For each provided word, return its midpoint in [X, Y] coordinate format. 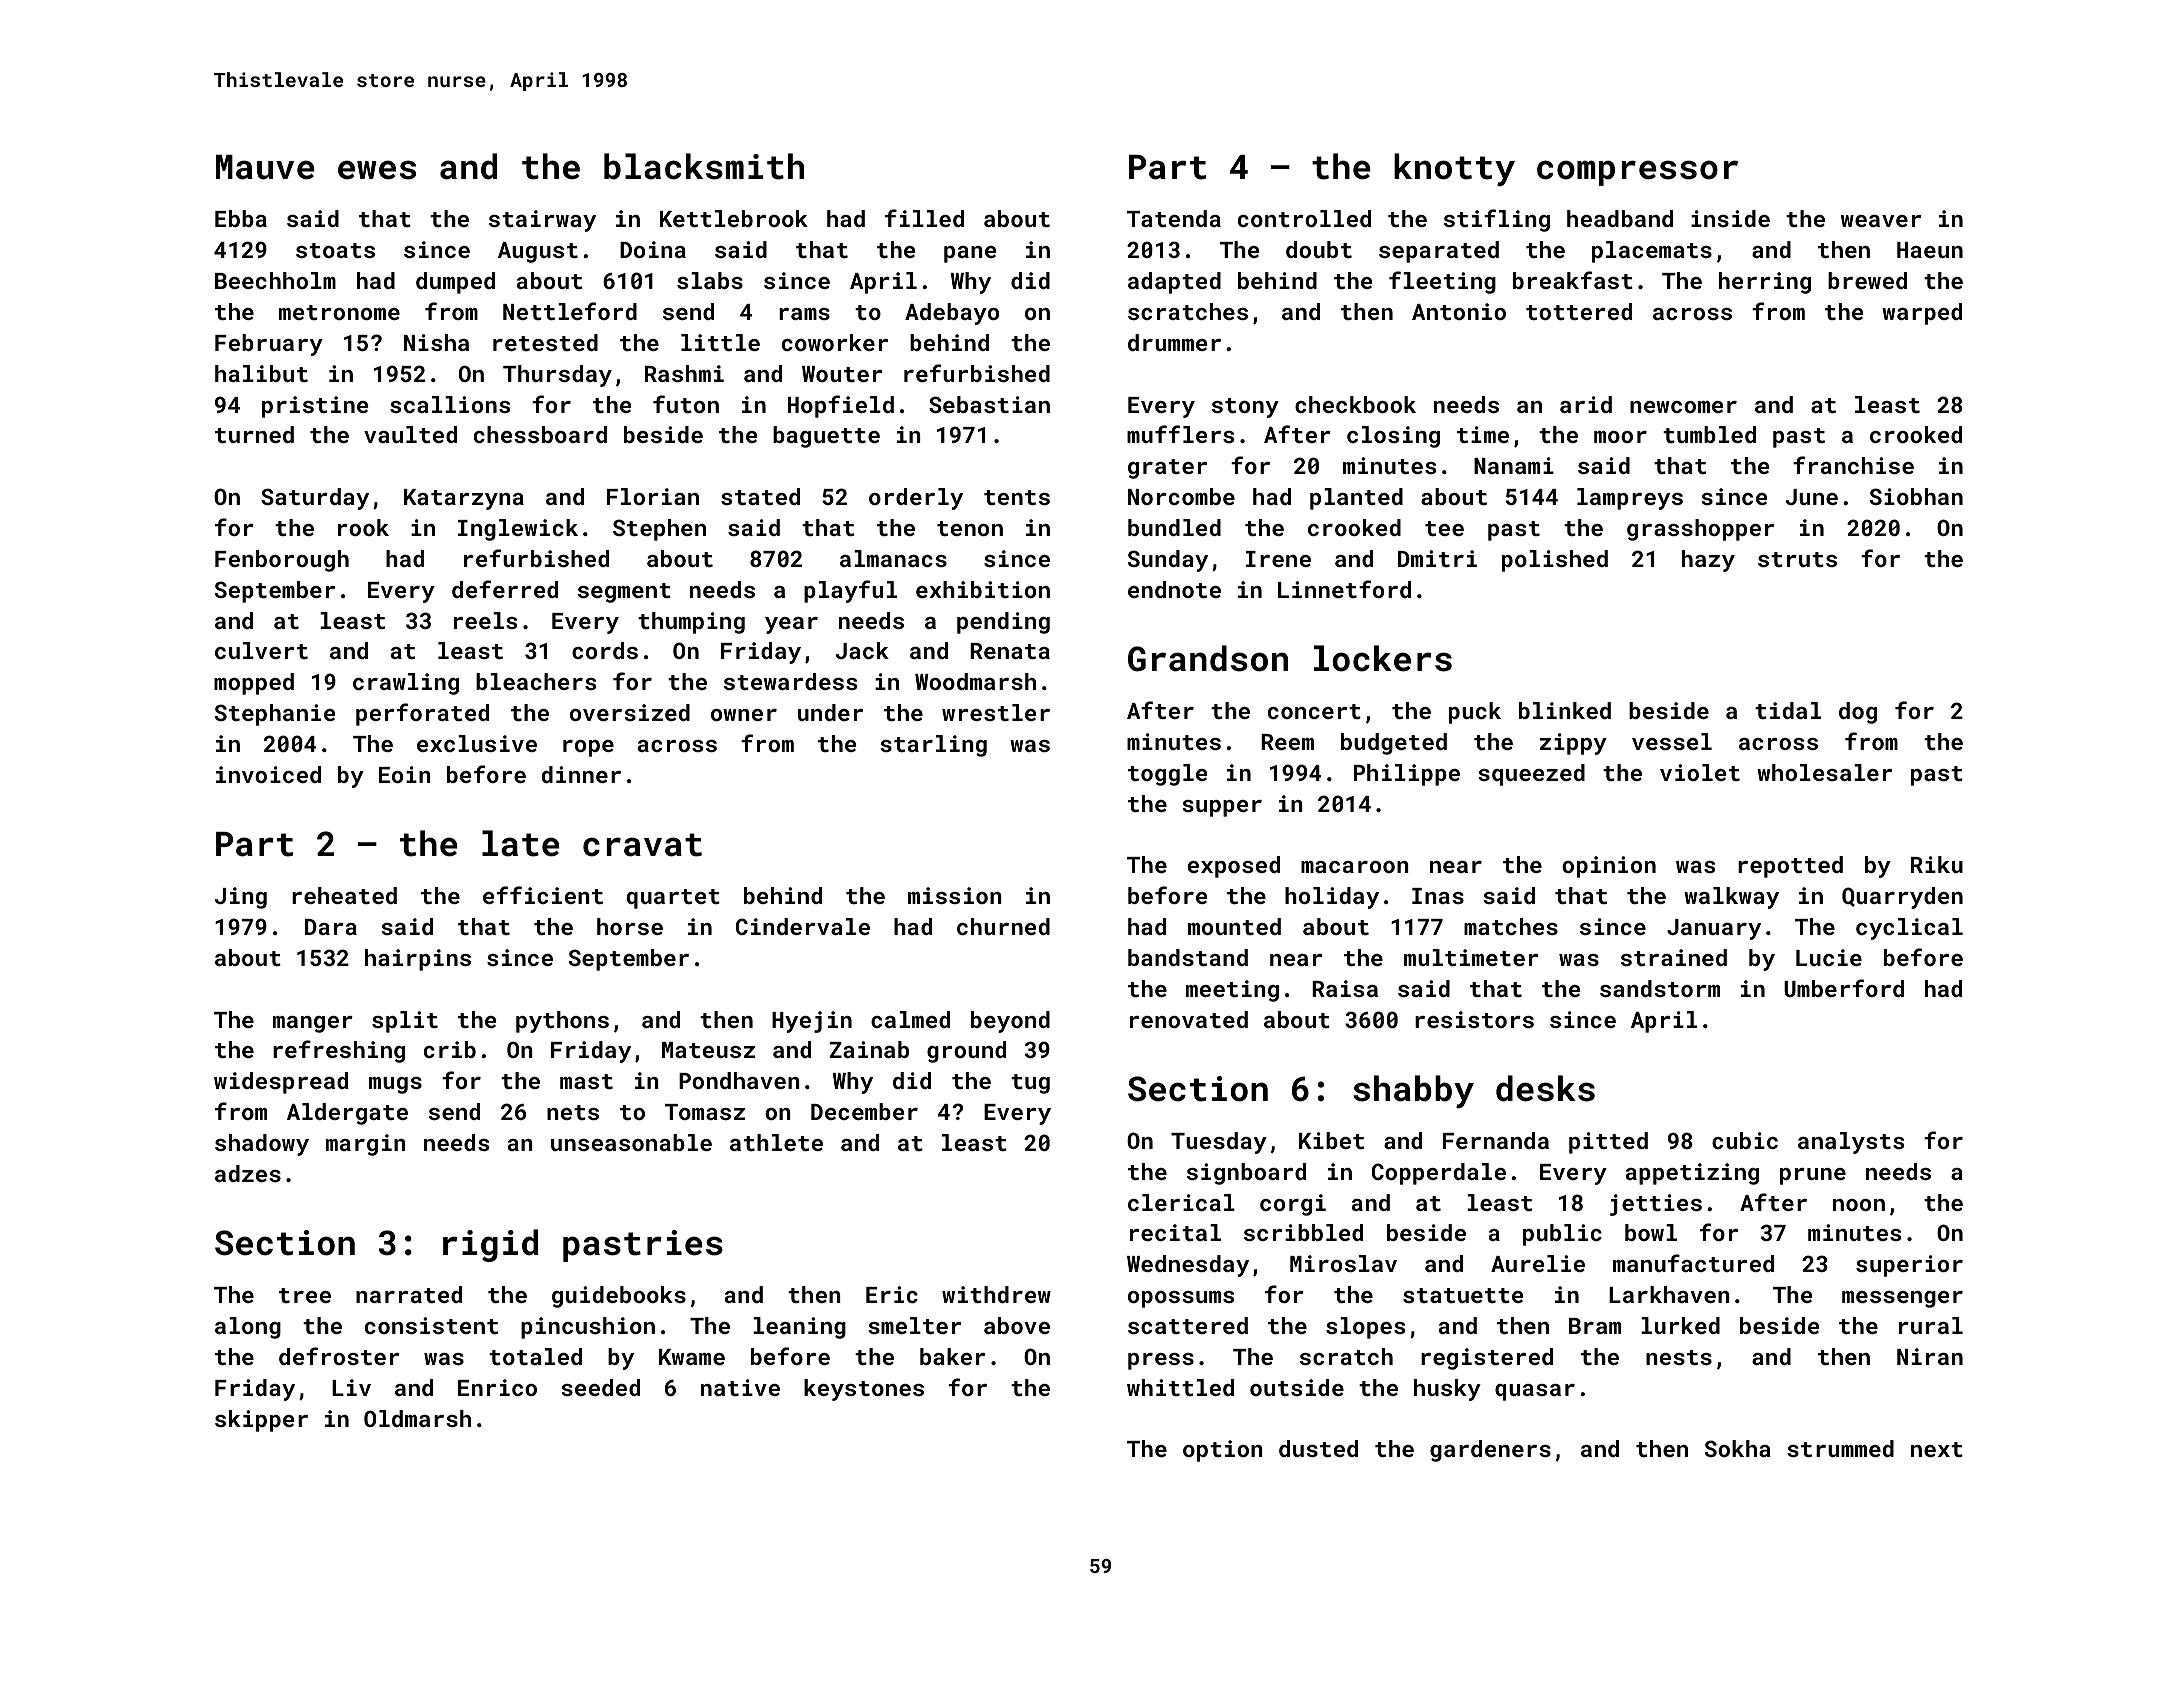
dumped [455, 283]
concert [1314, 711]
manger [313, 1024]
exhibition [983, 589]
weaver [1881, 221]
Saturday [315, 499]
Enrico [497, 1387]
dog [1858, 713]
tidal [1788, 710]
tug [1030, 1084]
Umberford [1844, 988]
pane [970, 254]
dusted [1318, 1448]
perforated [422, 714]
